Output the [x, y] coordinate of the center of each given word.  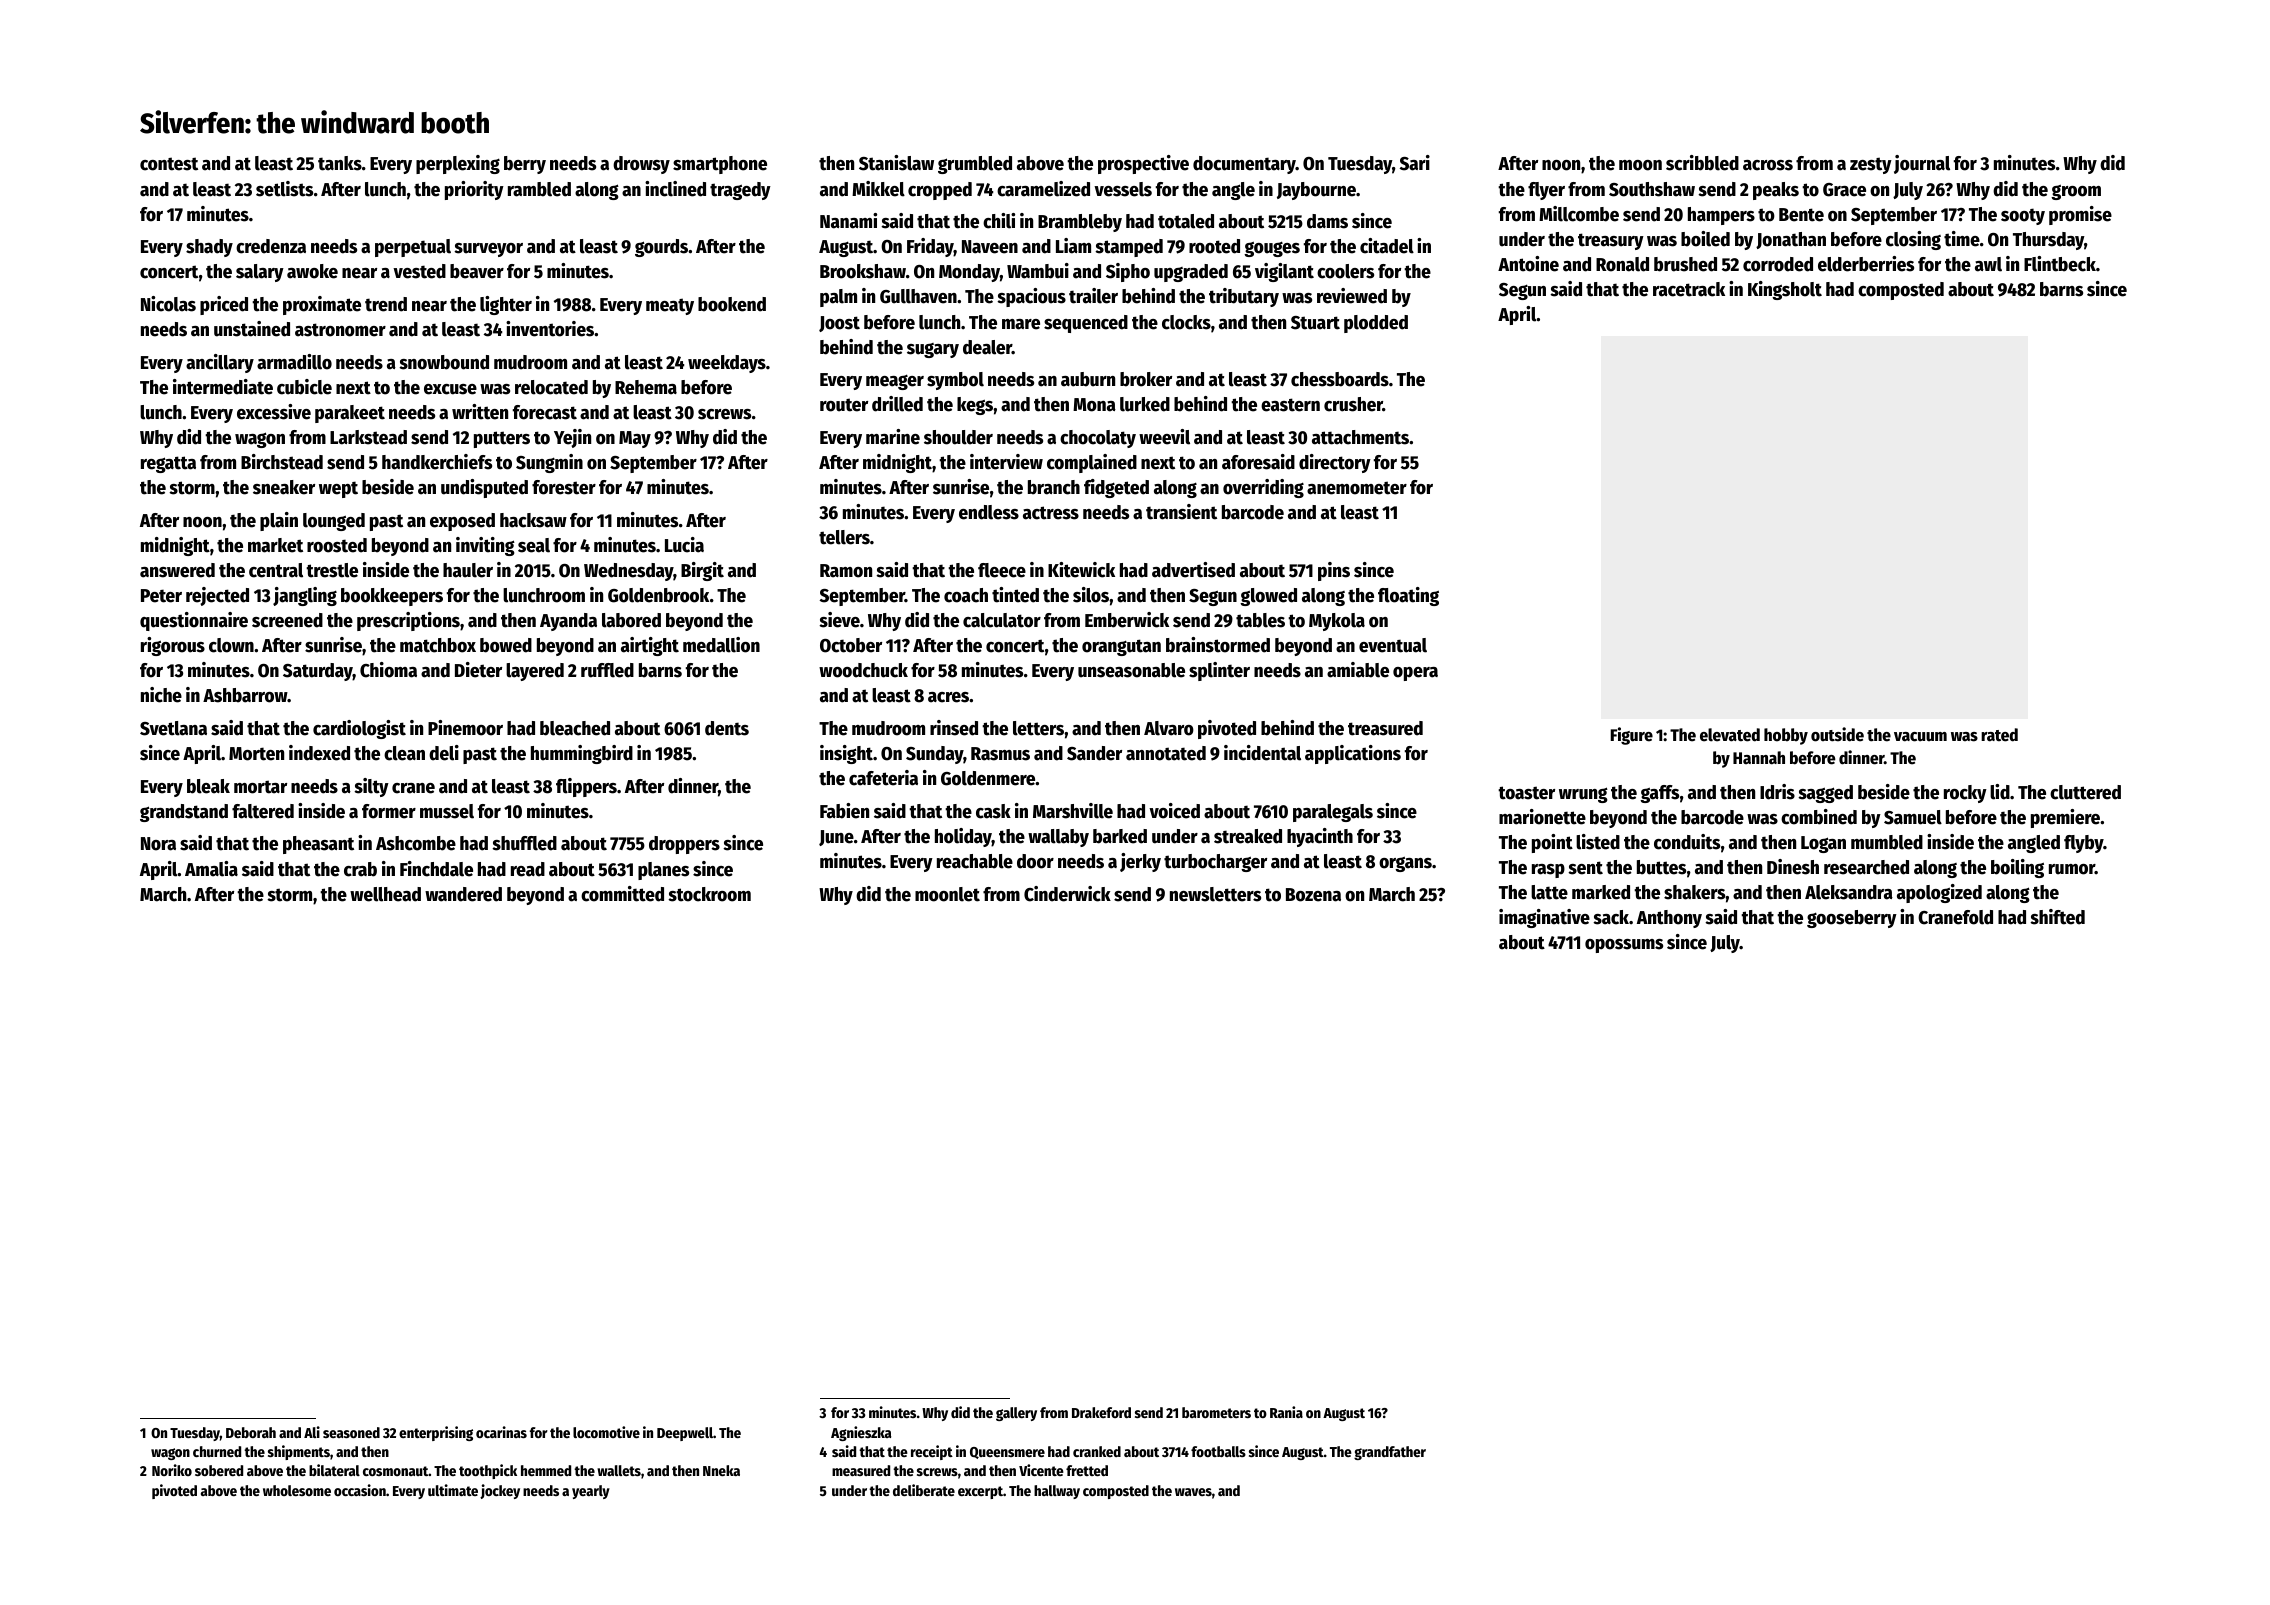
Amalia [211, 869]
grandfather [1390, 1453]
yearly [591, 1492]
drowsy [641, 165]
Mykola [1337, 622]
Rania [1286, 1412]
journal [1922, 164]
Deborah [251, 1432]
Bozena [1313, 895]
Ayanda [568, 622]
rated [1999, 735]
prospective [1143, 164]
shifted [2057, 917]
